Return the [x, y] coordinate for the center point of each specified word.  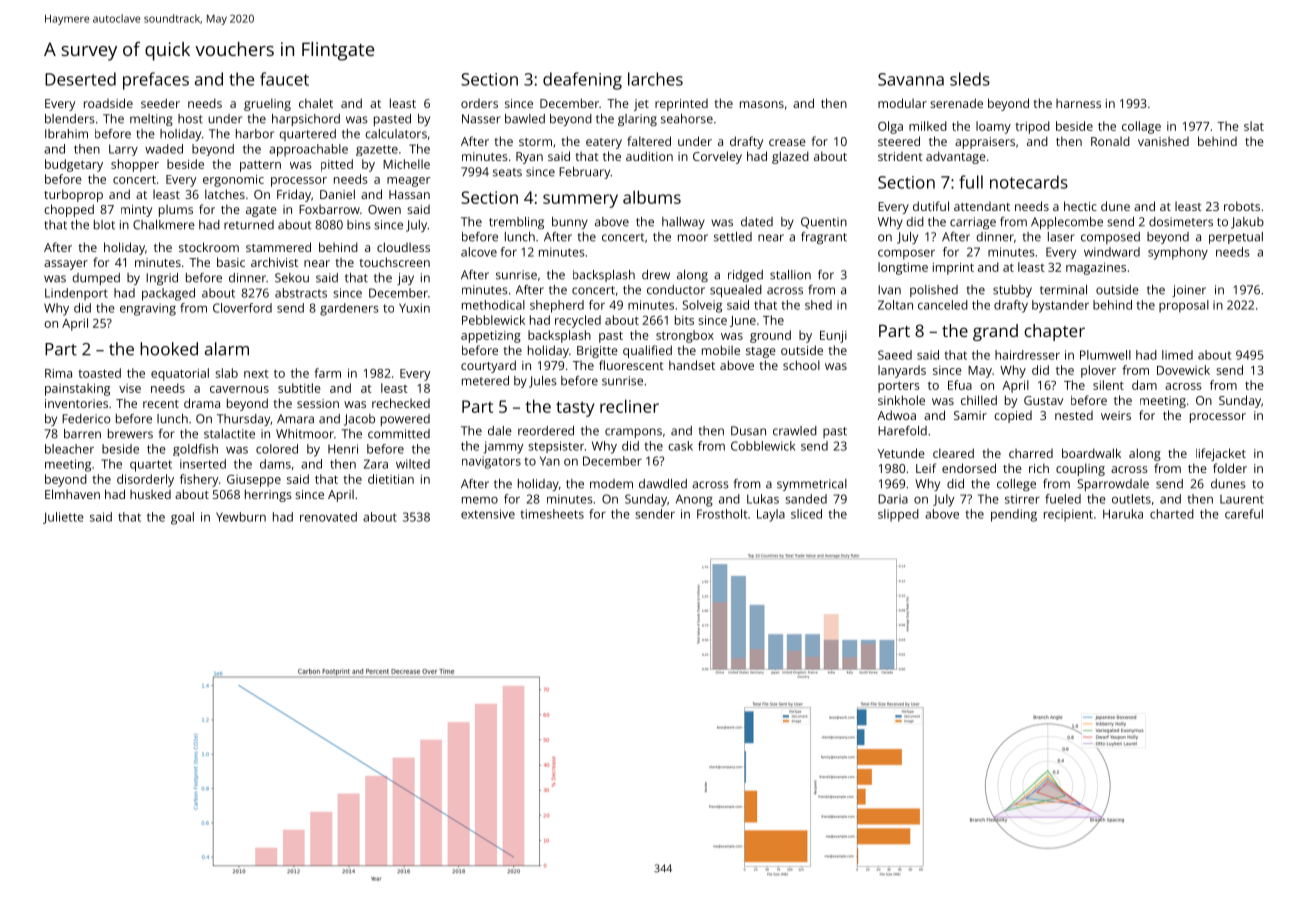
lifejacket [1221, 454]
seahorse [687, 119]
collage [1141, 127]
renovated [328, 517]
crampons [633, 433]
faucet [284, 79]
